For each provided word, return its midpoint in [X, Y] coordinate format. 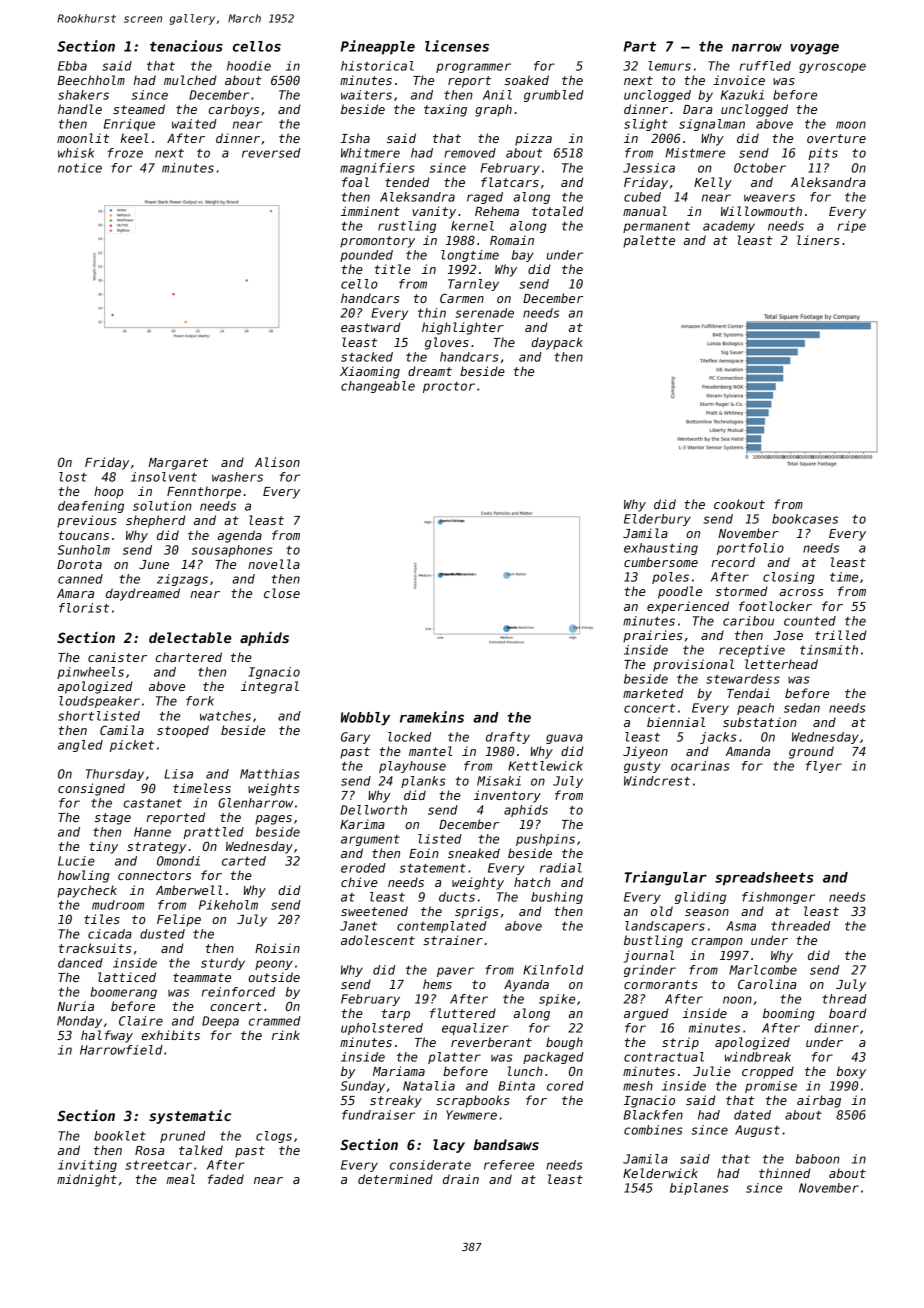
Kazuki [742, 95]
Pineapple [378, 47]
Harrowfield [121, 1050]
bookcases [805, 519]
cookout [739, 504]
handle [80, 109]
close [282, 593]
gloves [447, 343]
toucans [84, 535]
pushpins [545, 840]
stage [113, 819]
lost [73, 477]
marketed [653, 693]
